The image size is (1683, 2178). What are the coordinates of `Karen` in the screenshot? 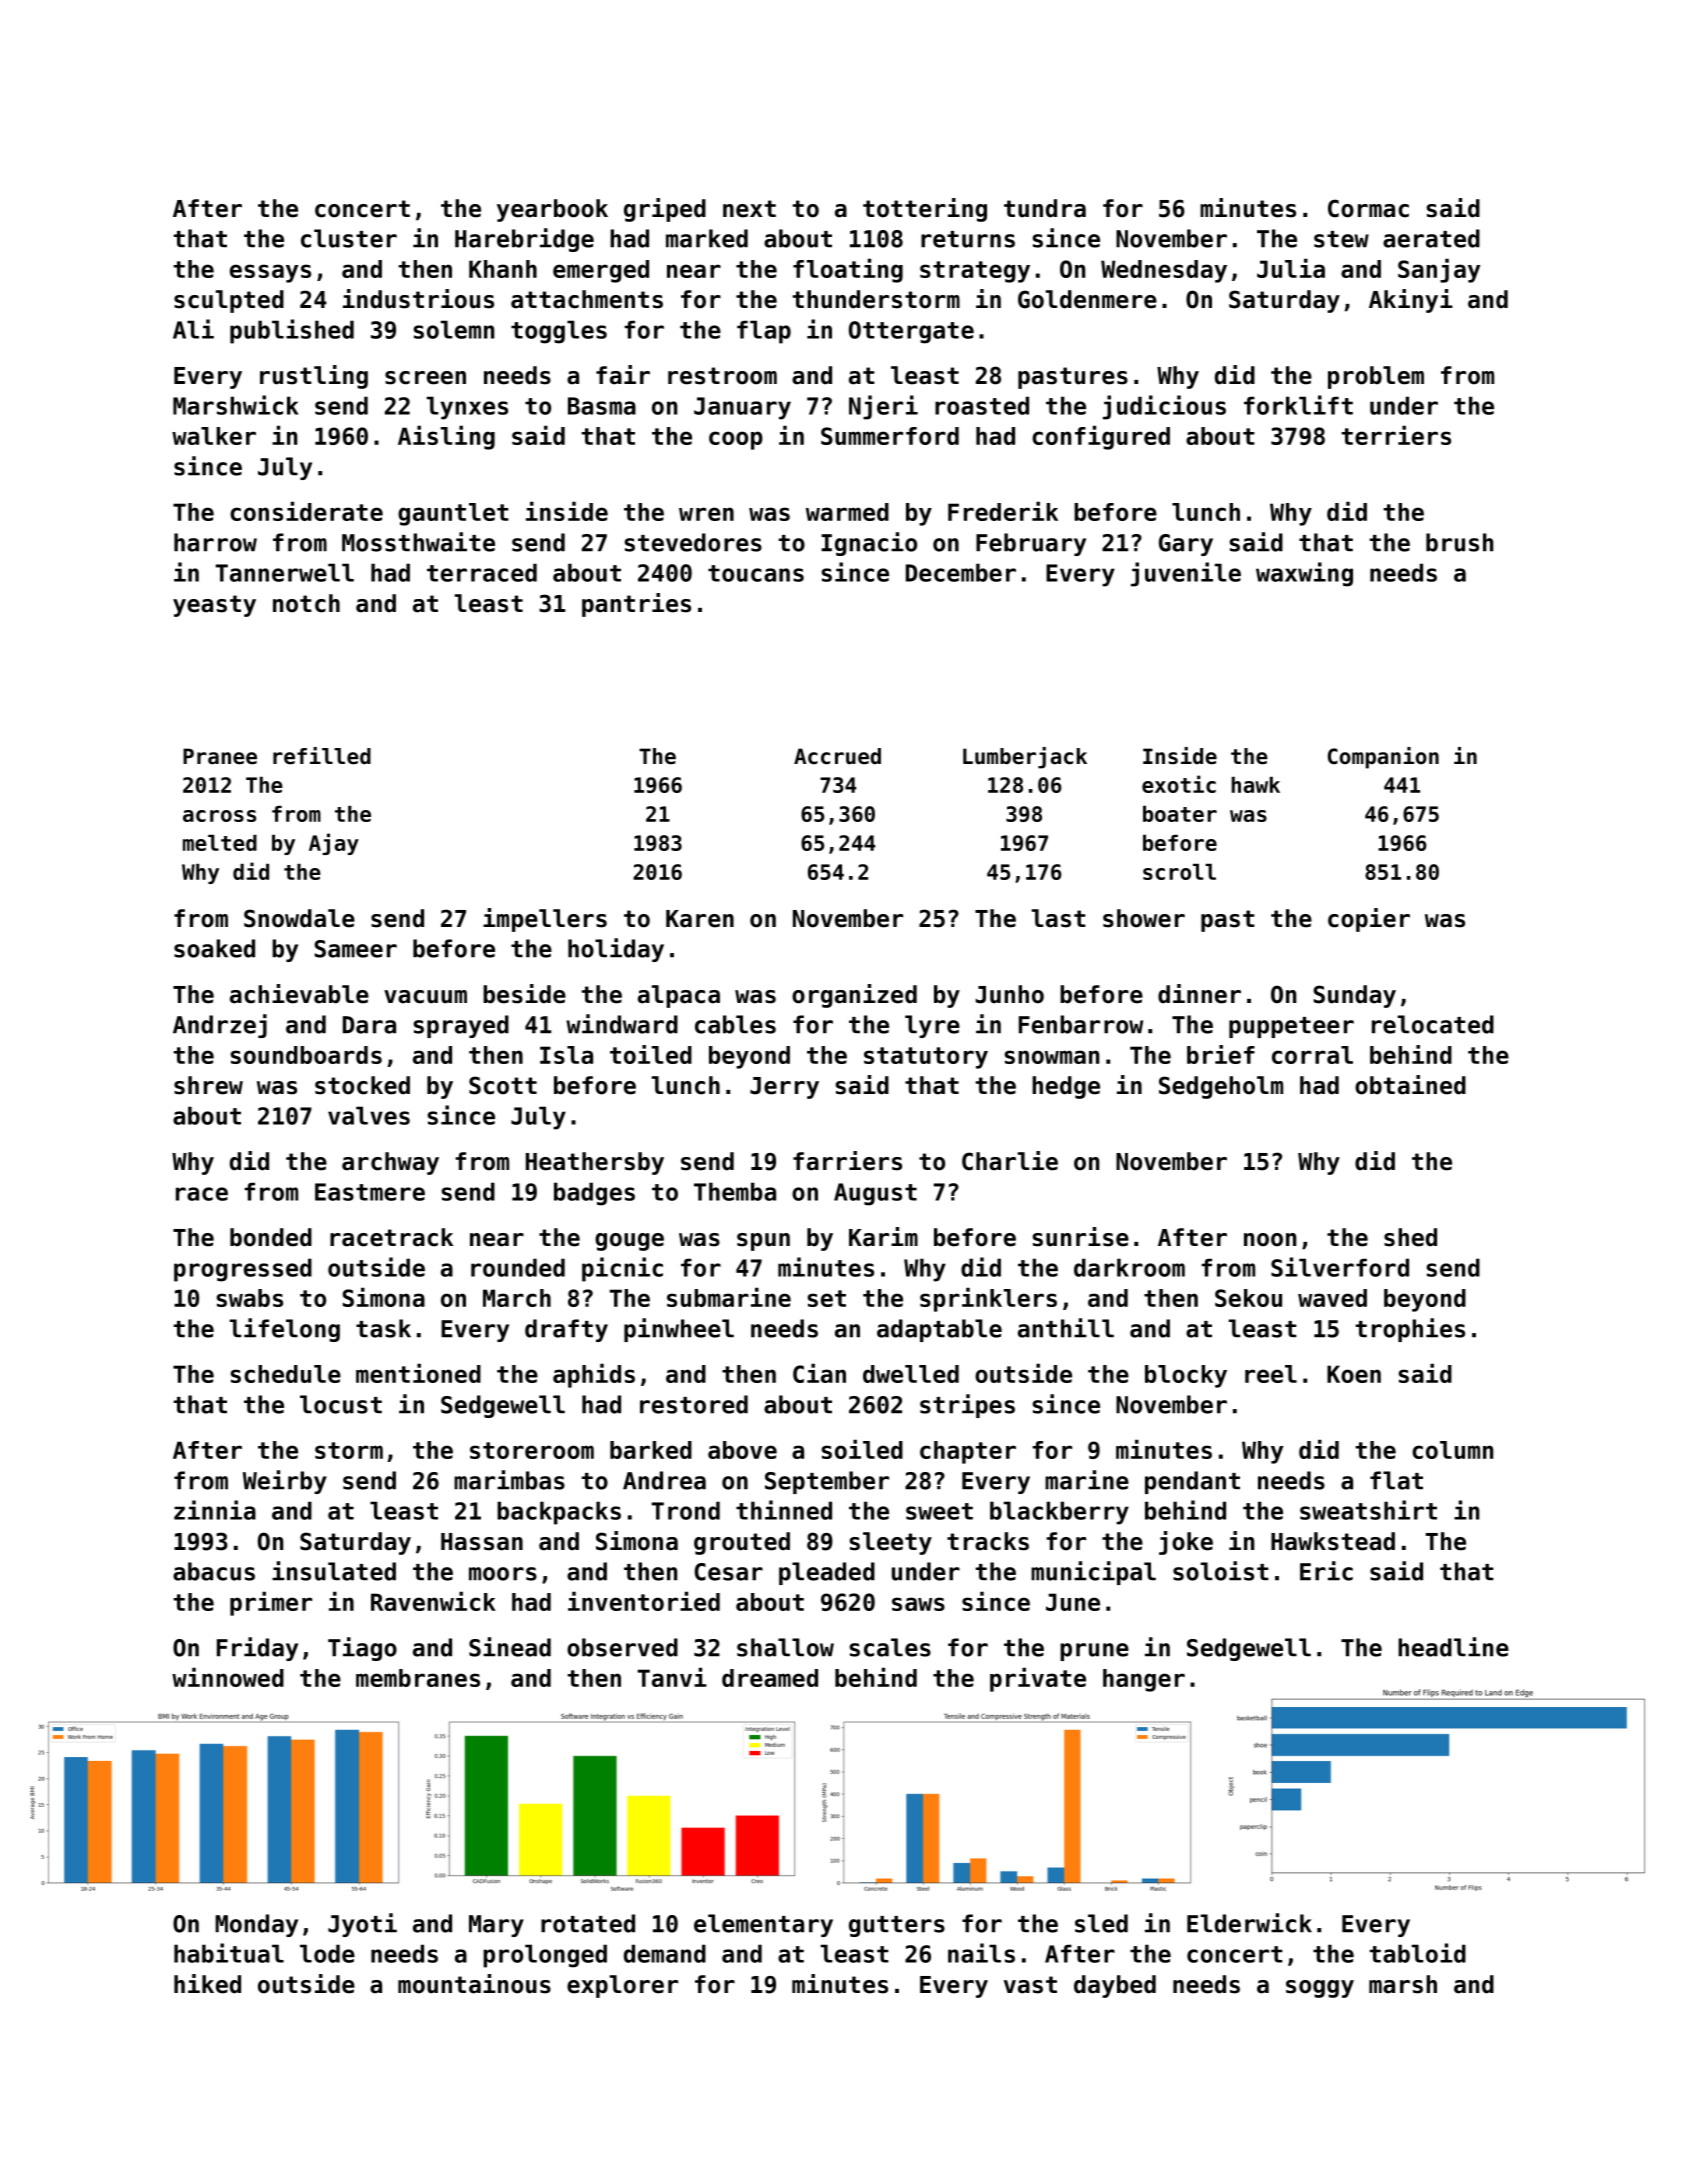 It's located at (700, 919).
